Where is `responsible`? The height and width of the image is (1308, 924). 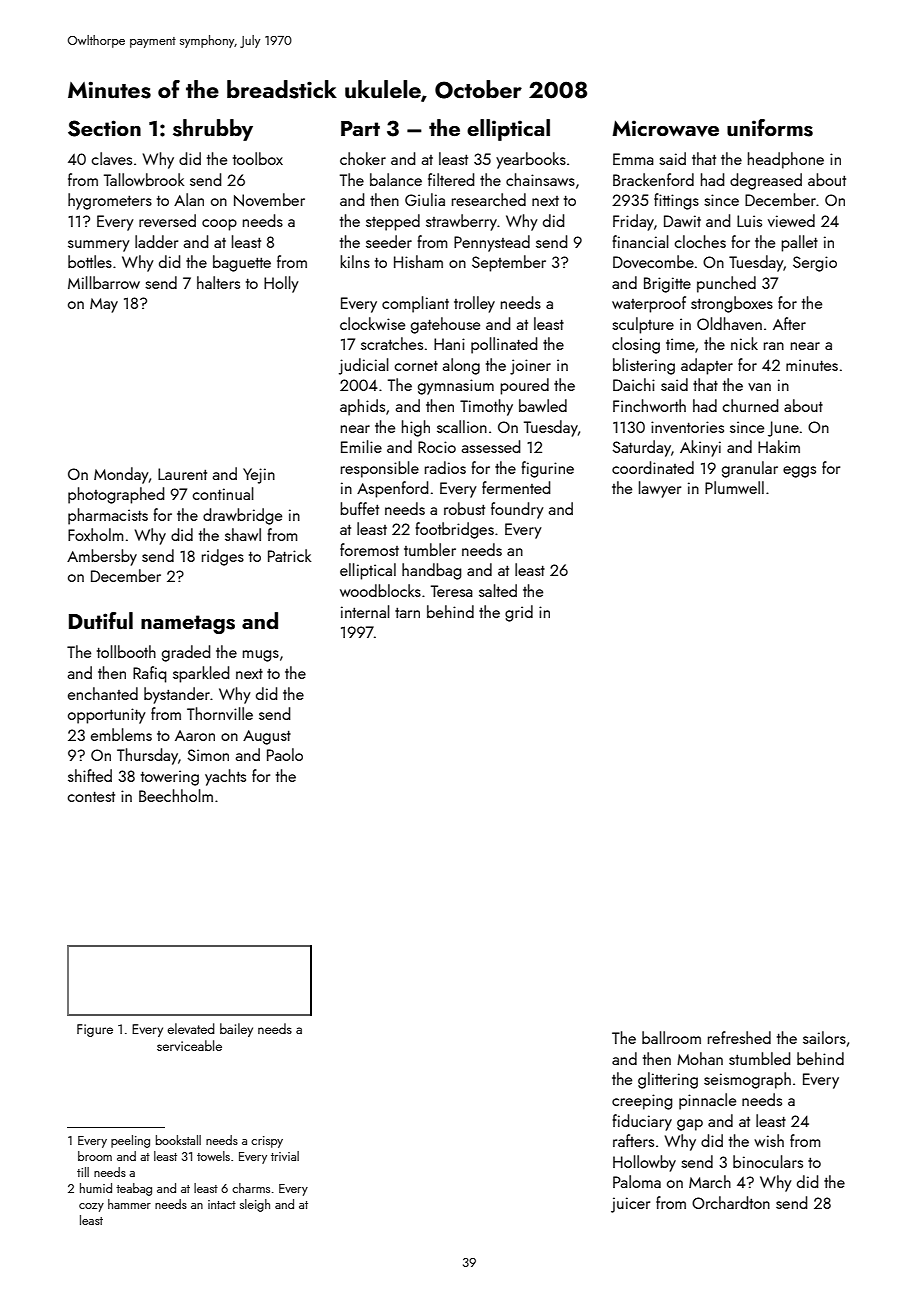 responsible is located at coordinates (380, 469).
